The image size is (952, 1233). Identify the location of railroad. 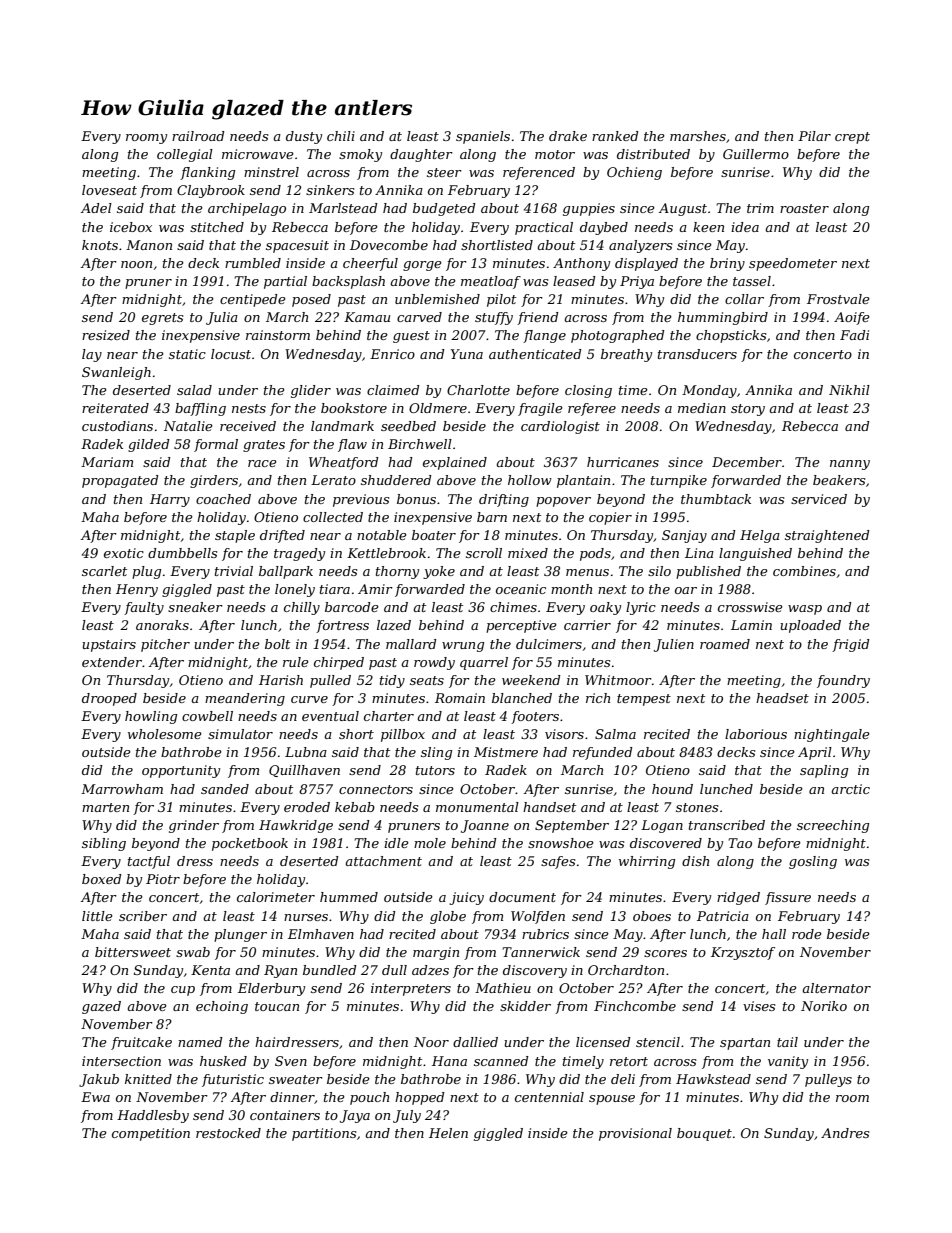
(198, 136).
